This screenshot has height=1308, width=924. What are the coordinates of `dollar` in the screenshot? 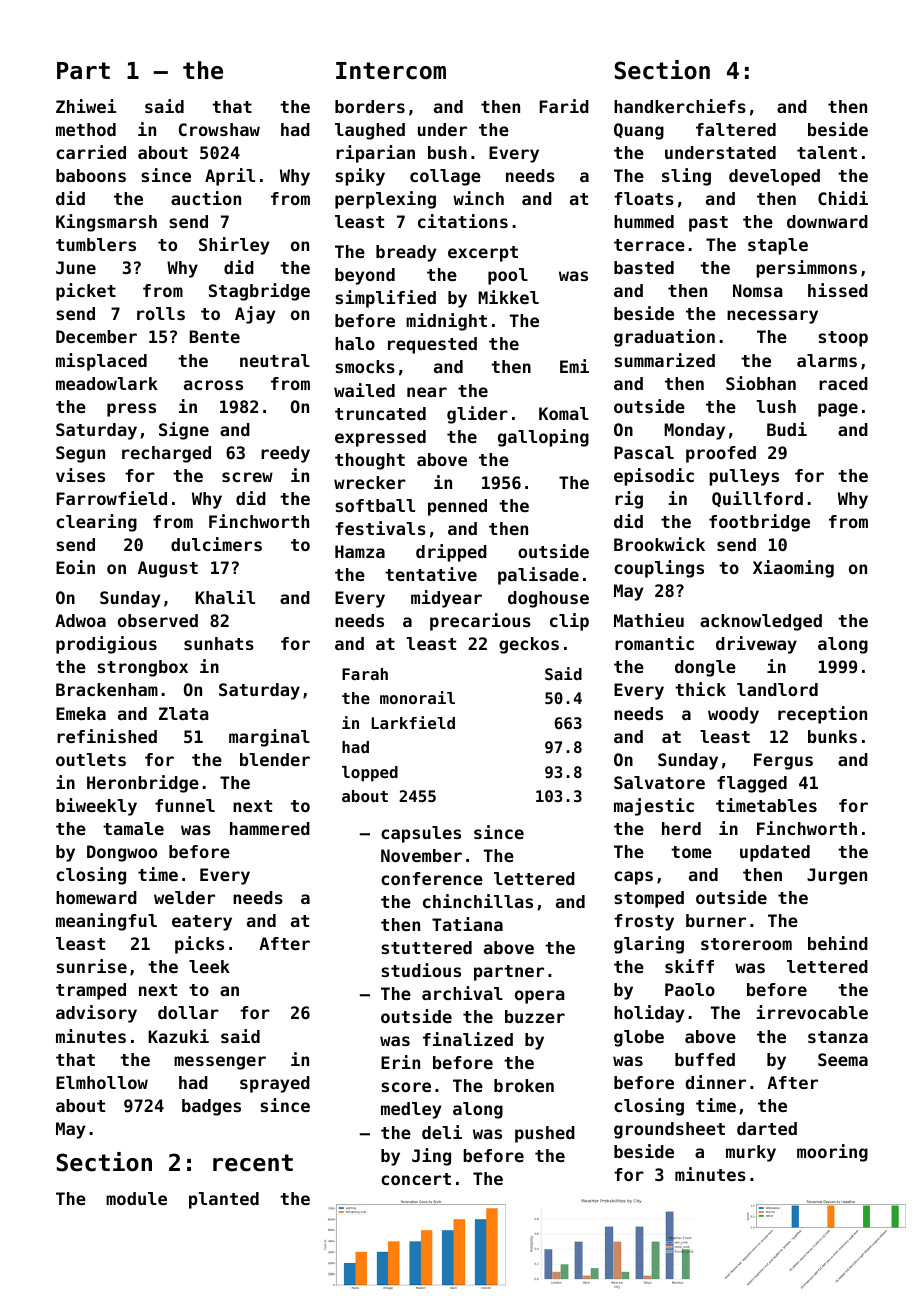 It's located at (188, 1012).
